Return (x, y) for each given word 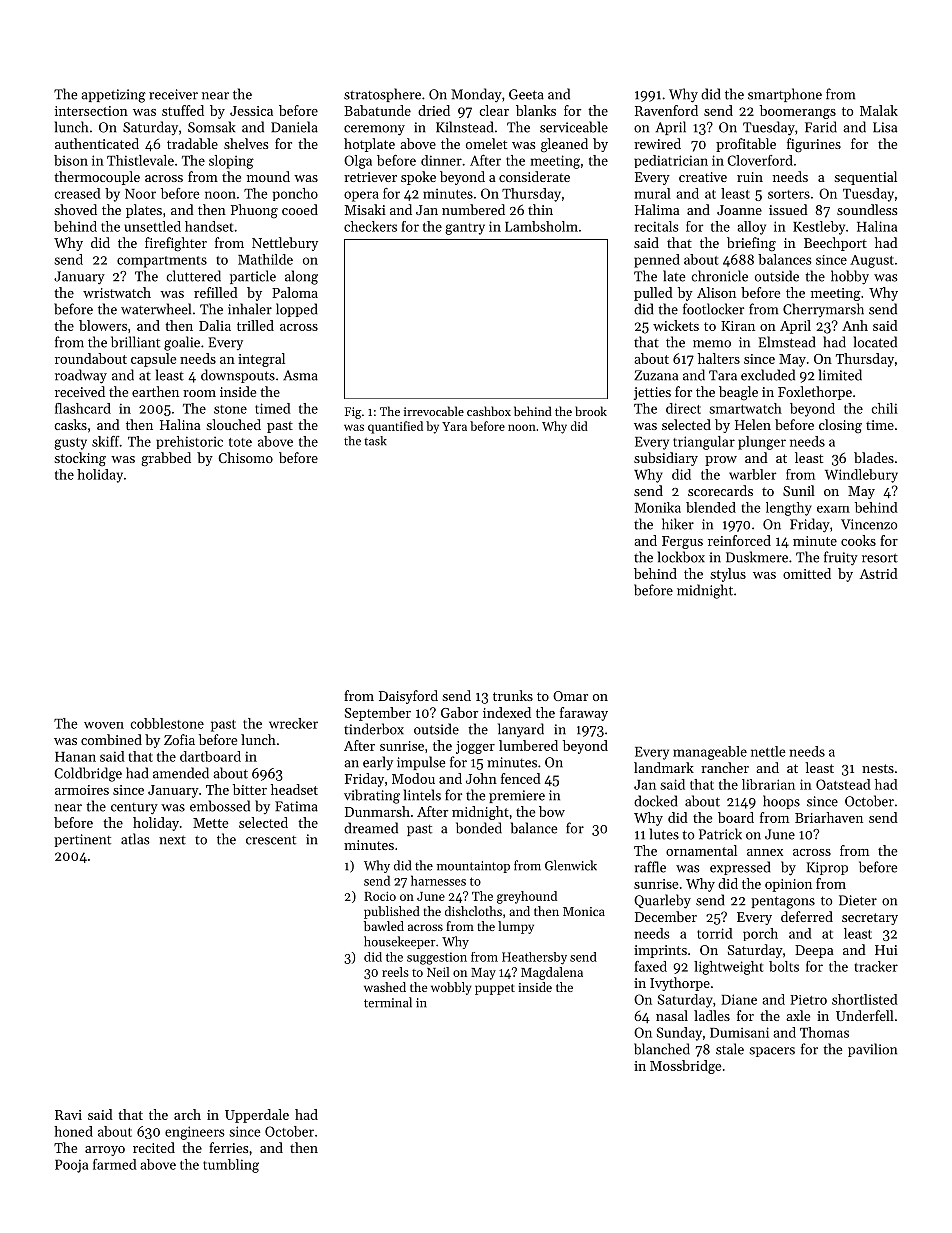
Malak (879, 110)
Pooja (71, 1166)
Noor (140, 194)
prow (721, 461)
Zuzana (656, 375)
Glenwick (571, 865)
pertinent (82, 840)
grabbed (166, 459)
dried (434, 110)
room (199, 393)
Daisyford (408, 697)
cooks (858, 540)
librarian (768, 784)
